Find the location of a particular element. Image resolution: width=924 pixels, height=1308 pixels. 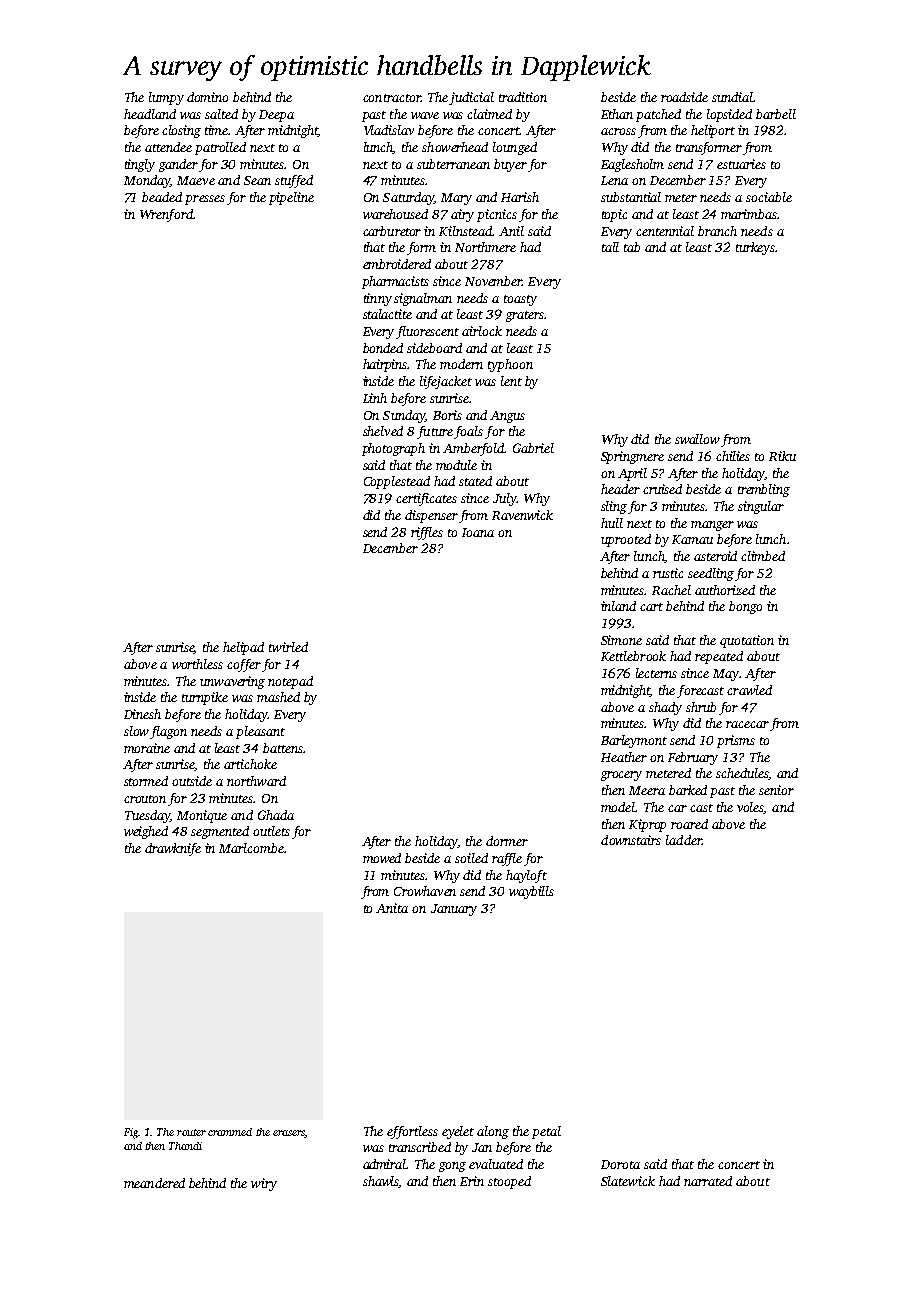

embroidered is located at coordinates (397, 264).
